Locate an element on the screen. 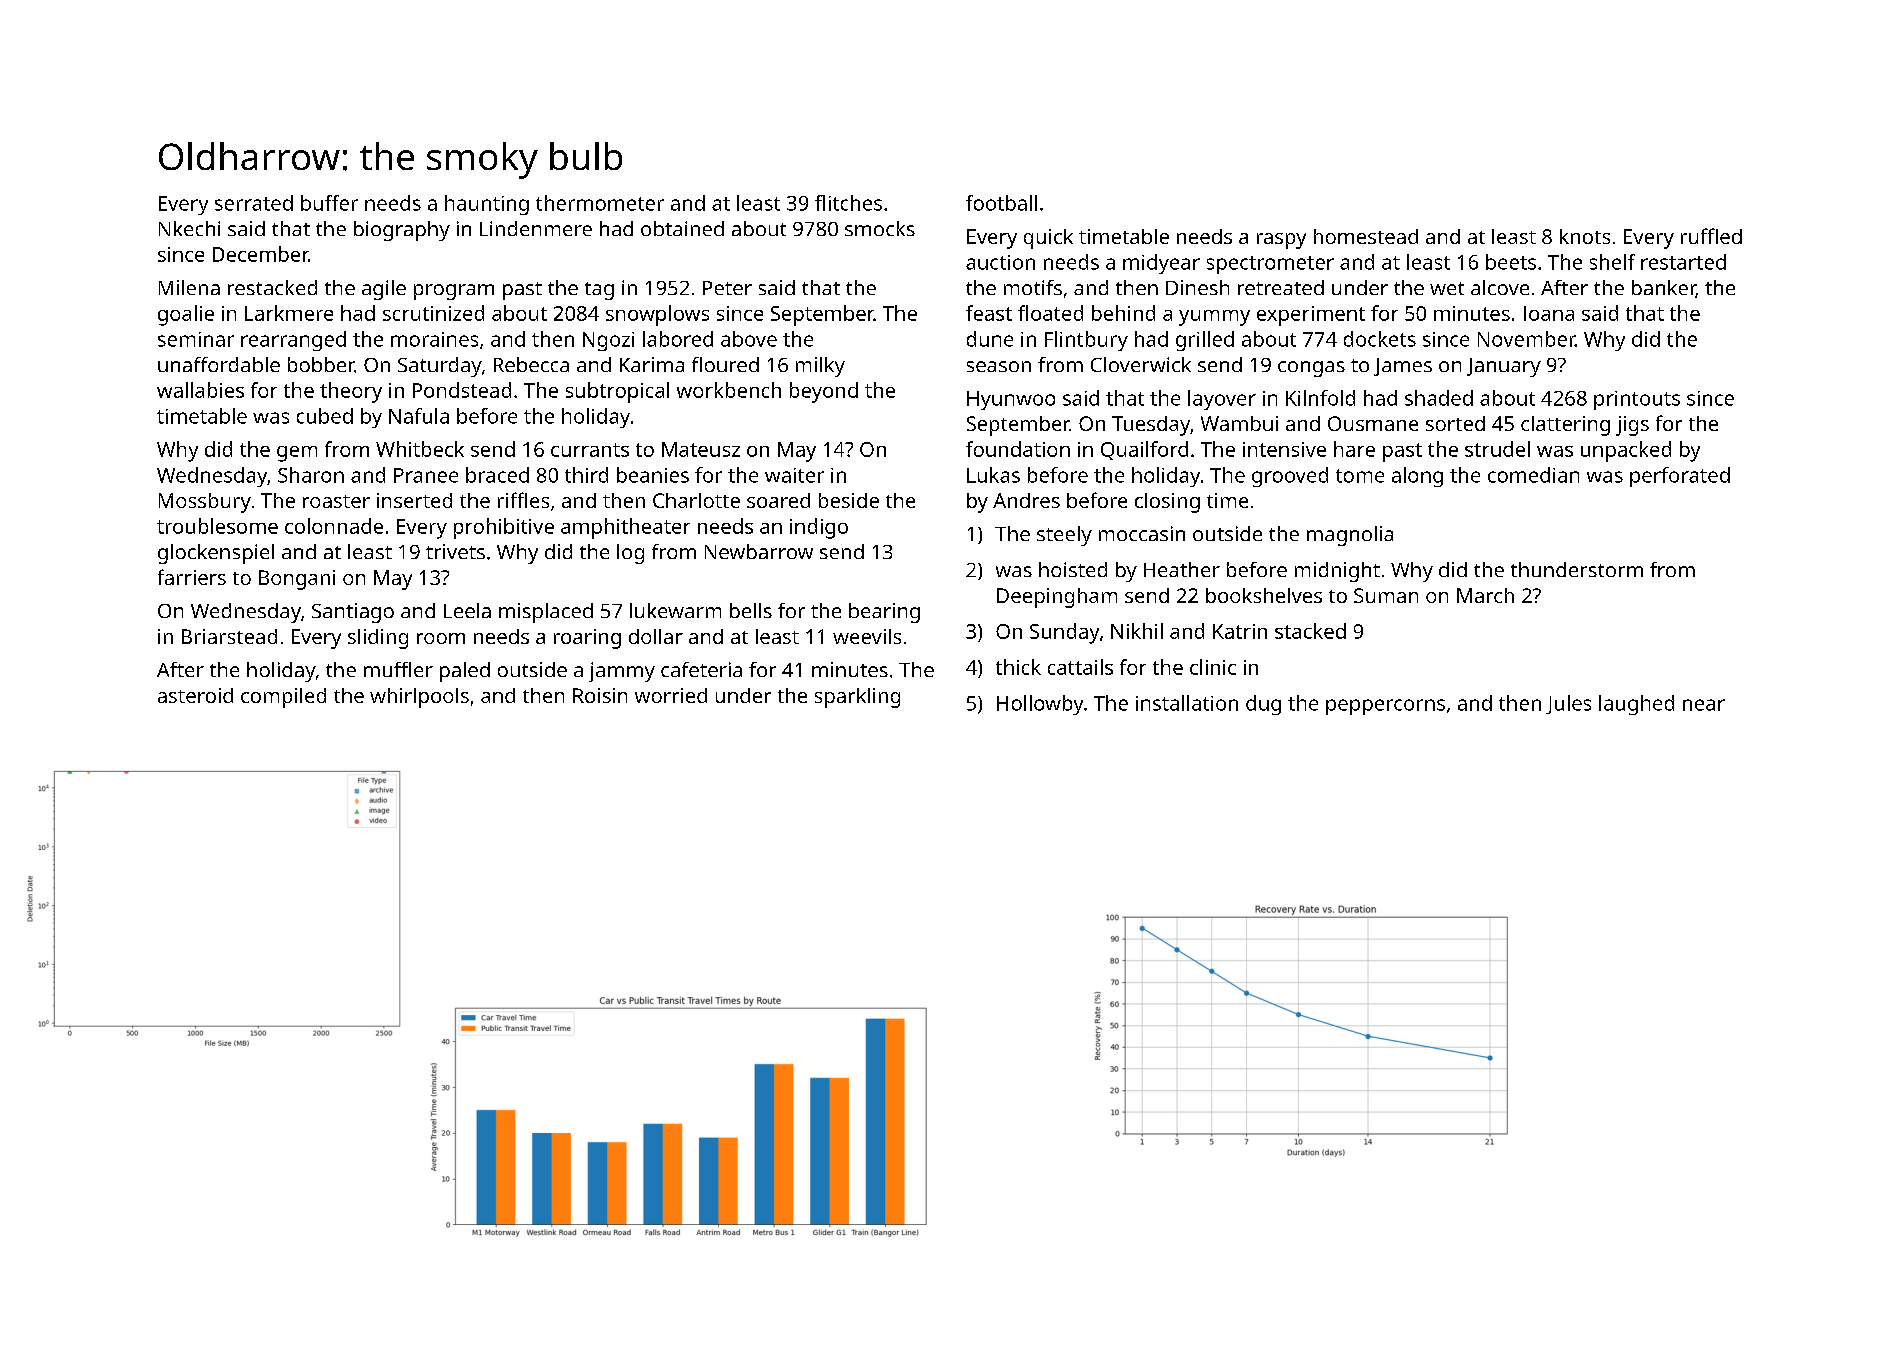 The height and width of the screenshot is (1346, 1903). magnolia is located at coordinates (1350, 536).
